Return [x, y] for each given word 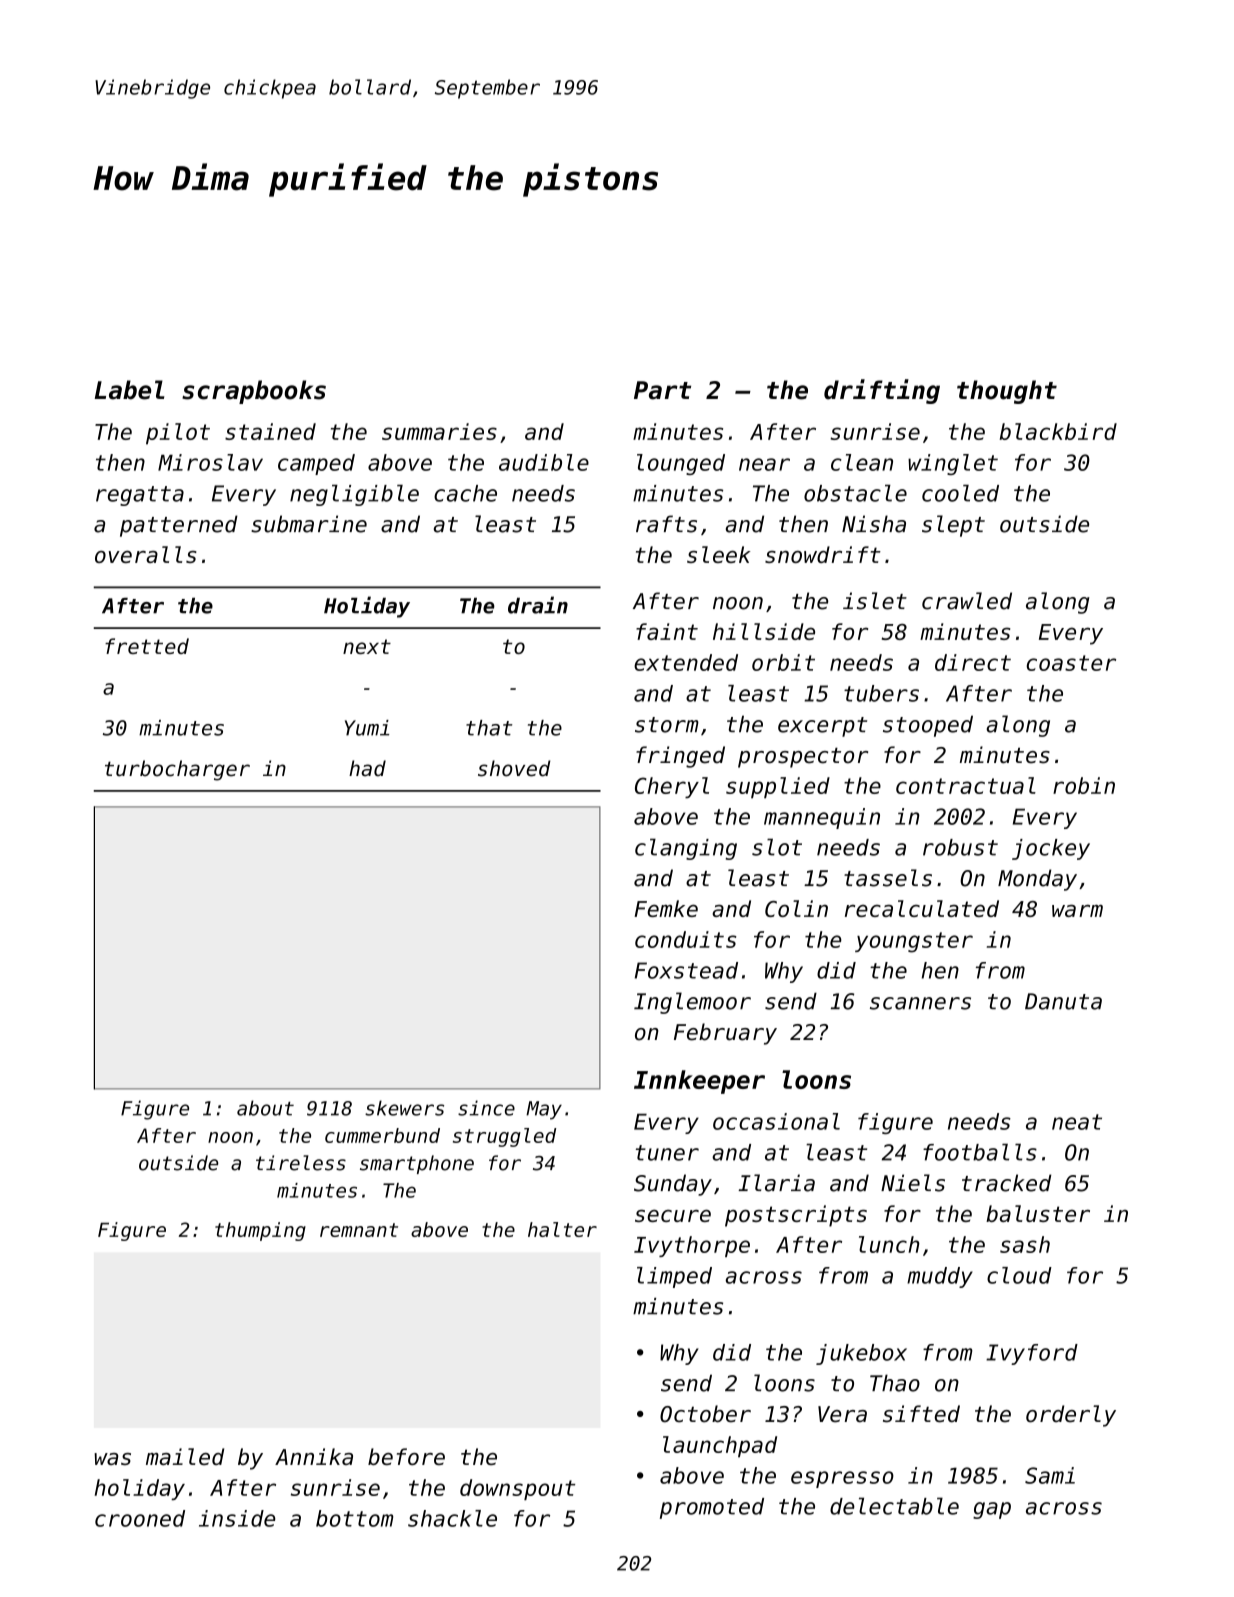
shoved [514, 768]
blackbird [1058, 431]
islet [875, 601]
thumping [260, 1231]
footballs [980, 1152]
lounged [681, 464]
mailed [185, 1456]
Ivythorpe [692, 1246]
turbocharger [177, 770]
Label [129, 390]
